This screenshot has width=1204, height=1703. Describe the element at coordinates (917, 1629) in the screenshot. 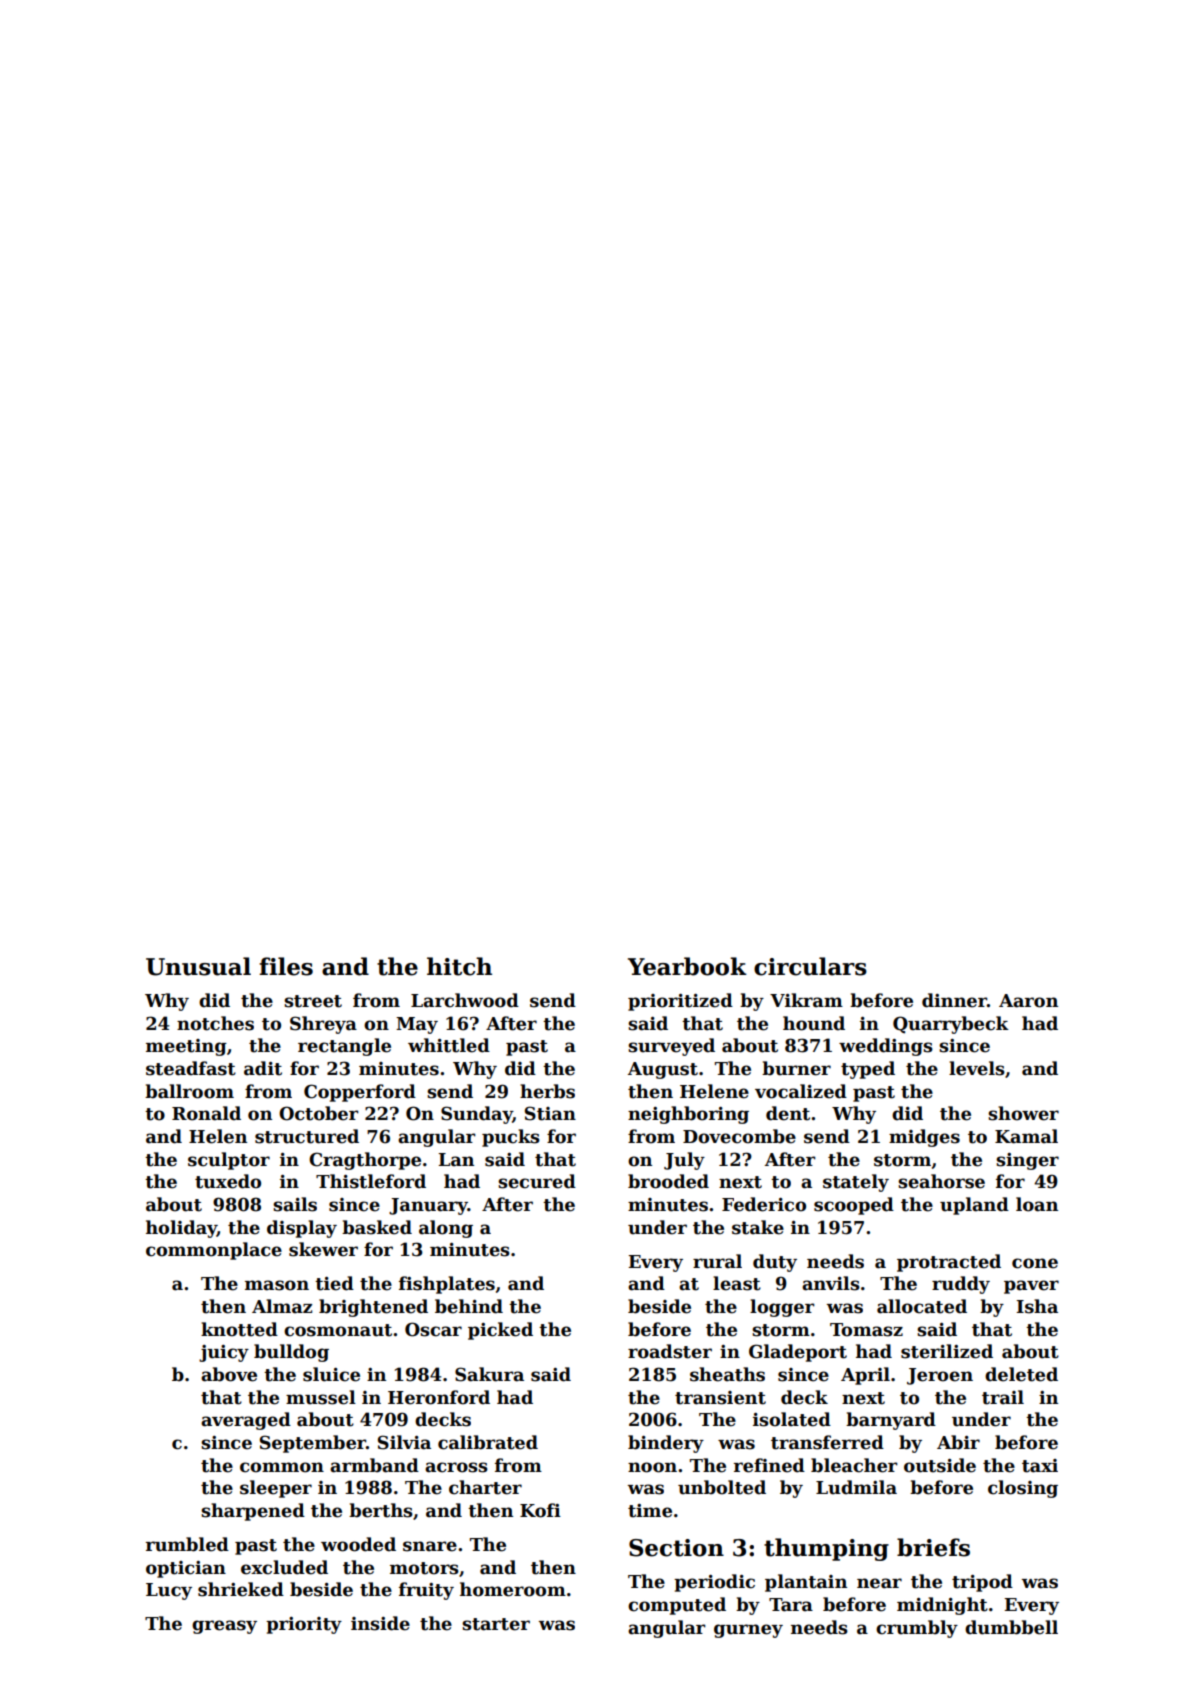

I see `crumbly` at that location.
